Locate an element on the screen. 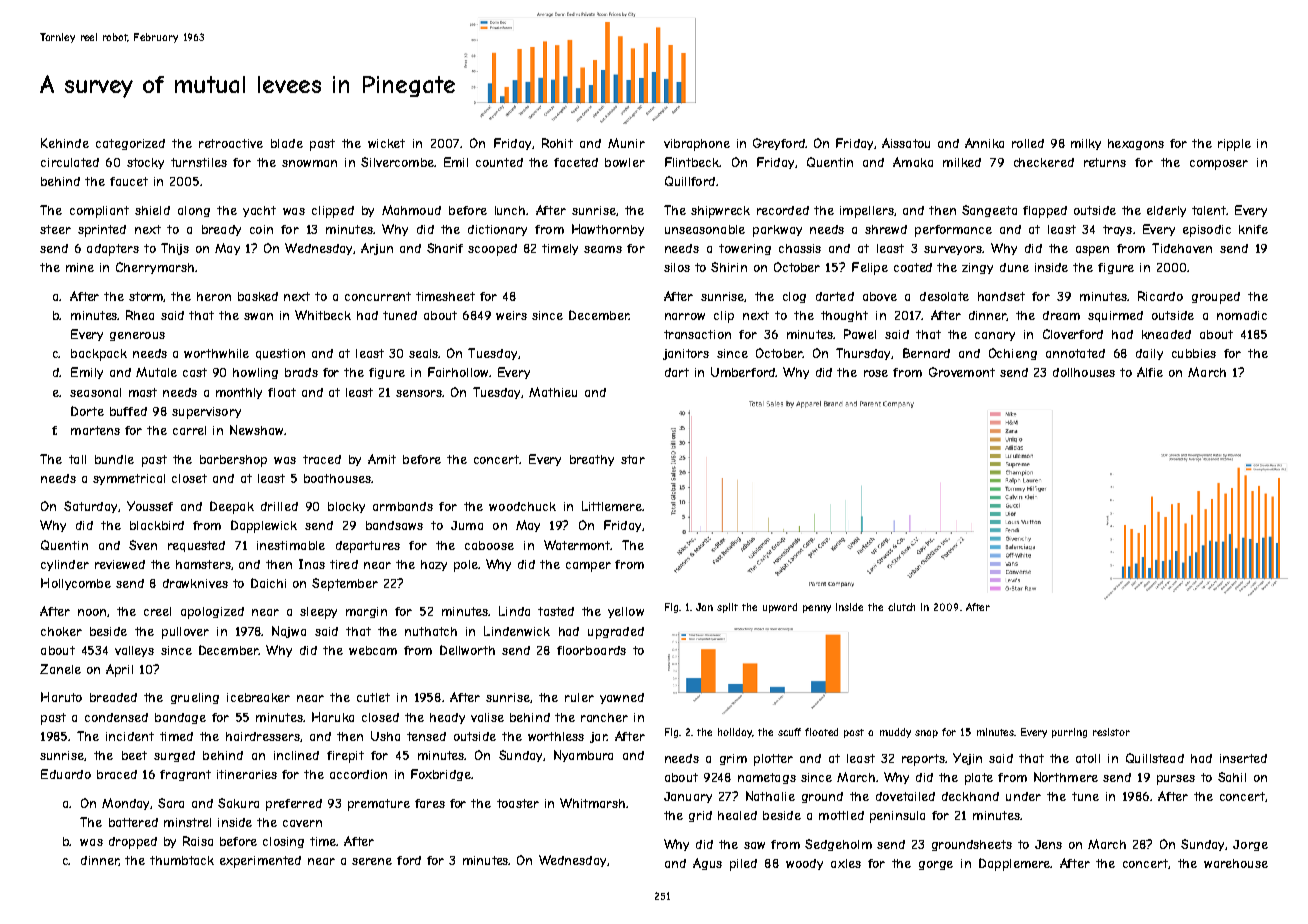 The image size is (1308, 924). wicket is located at coordinates (386, 143).
